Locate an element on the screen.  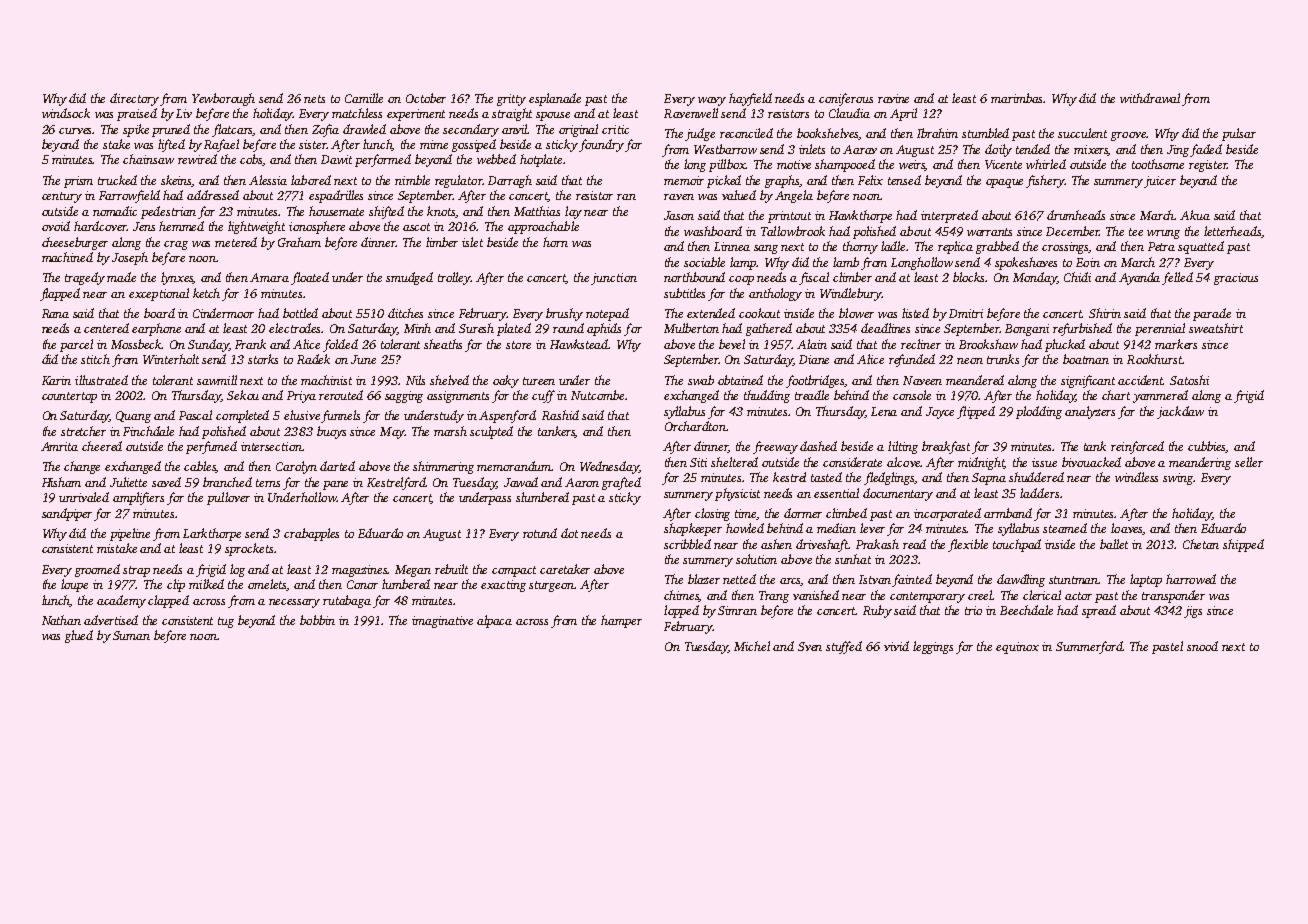
unrivaled is located at coordinates (84, 497).
